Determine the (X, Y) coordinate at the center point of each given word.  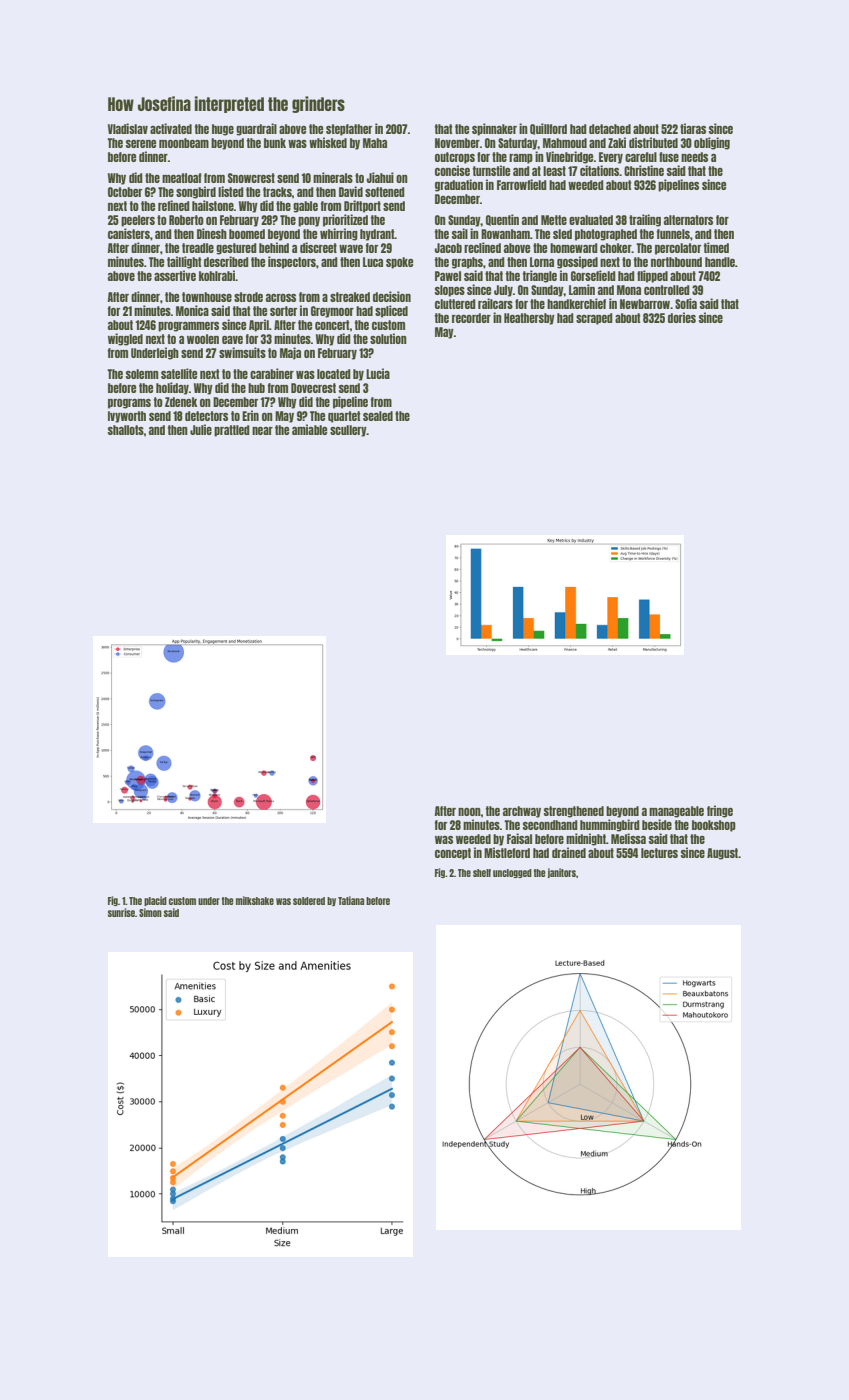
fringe (720, 811)
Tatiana (351, 900)
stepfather (349, 130)
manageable (676, 812)
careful (641, 157)
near (262, 431)
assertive (175, 275)
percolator (678, 249)
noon (469, 812)
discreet (318, 247)
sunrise (121, 912)
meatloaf (182, 178)
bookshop (714, 826)
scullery (348, 431)
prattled (232, 431)
